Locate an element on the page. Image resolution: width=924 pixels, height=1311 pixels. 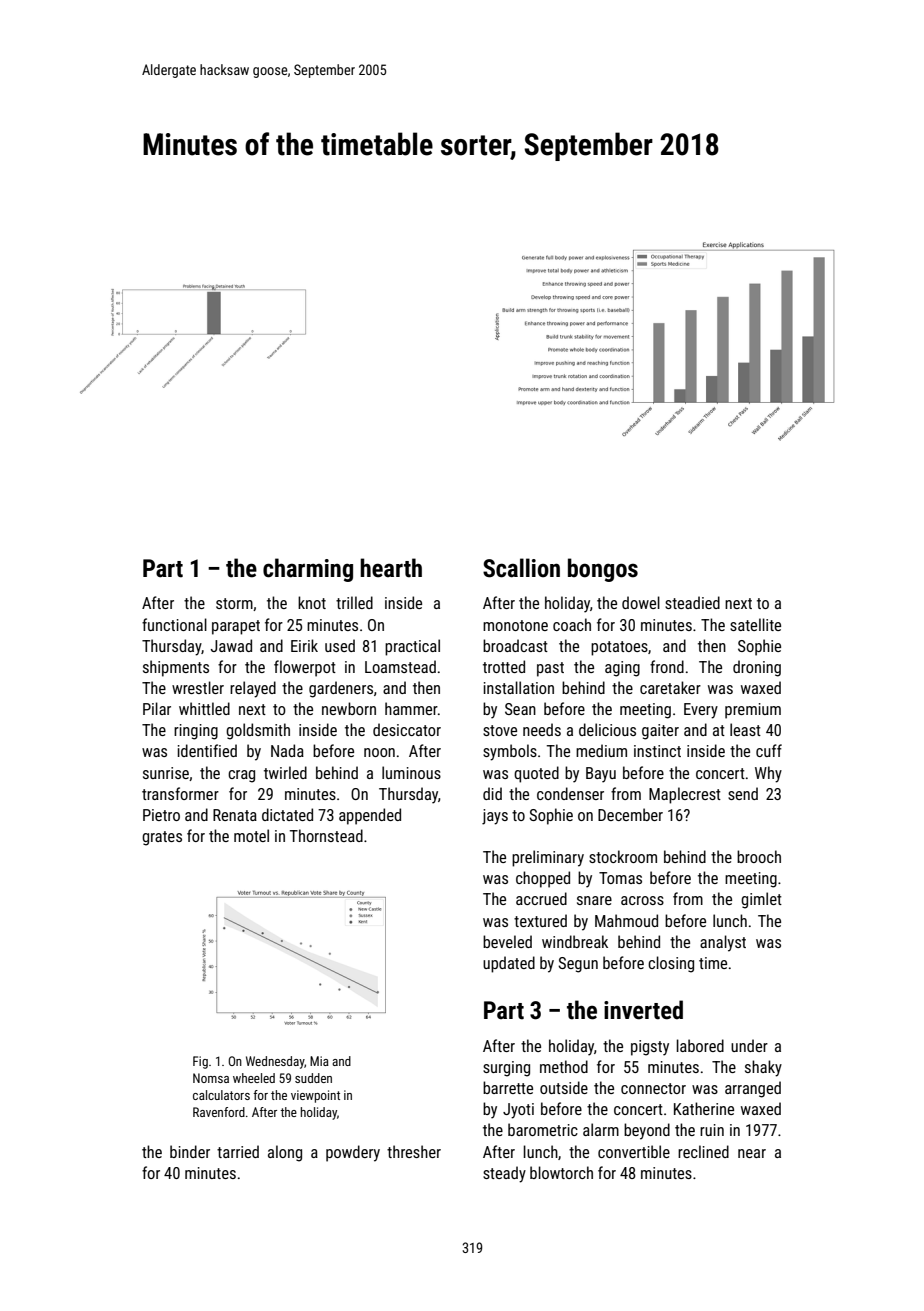
hearth is located at coordinates (391, 568).
